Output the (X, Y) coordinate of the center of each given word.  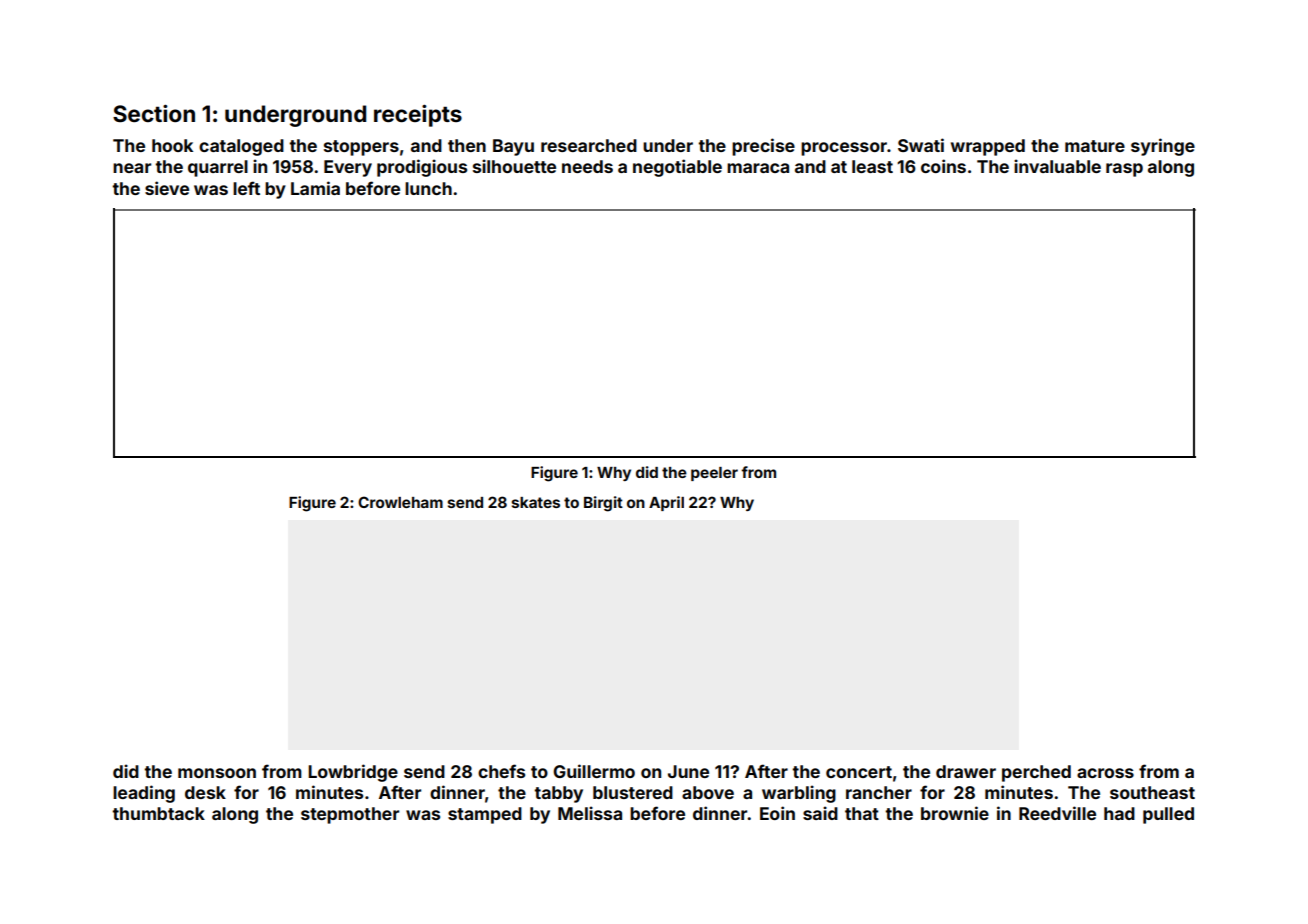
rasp (1124, 170)
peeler (714, 474)
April (666, 503)
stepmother (350, 815)
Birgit (603, 504)
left (246, 188)
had (1119, 813)
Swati (921, 145)
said (820, 813)
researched (589, 145)
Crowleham (400, 502)
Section (154, 113)
